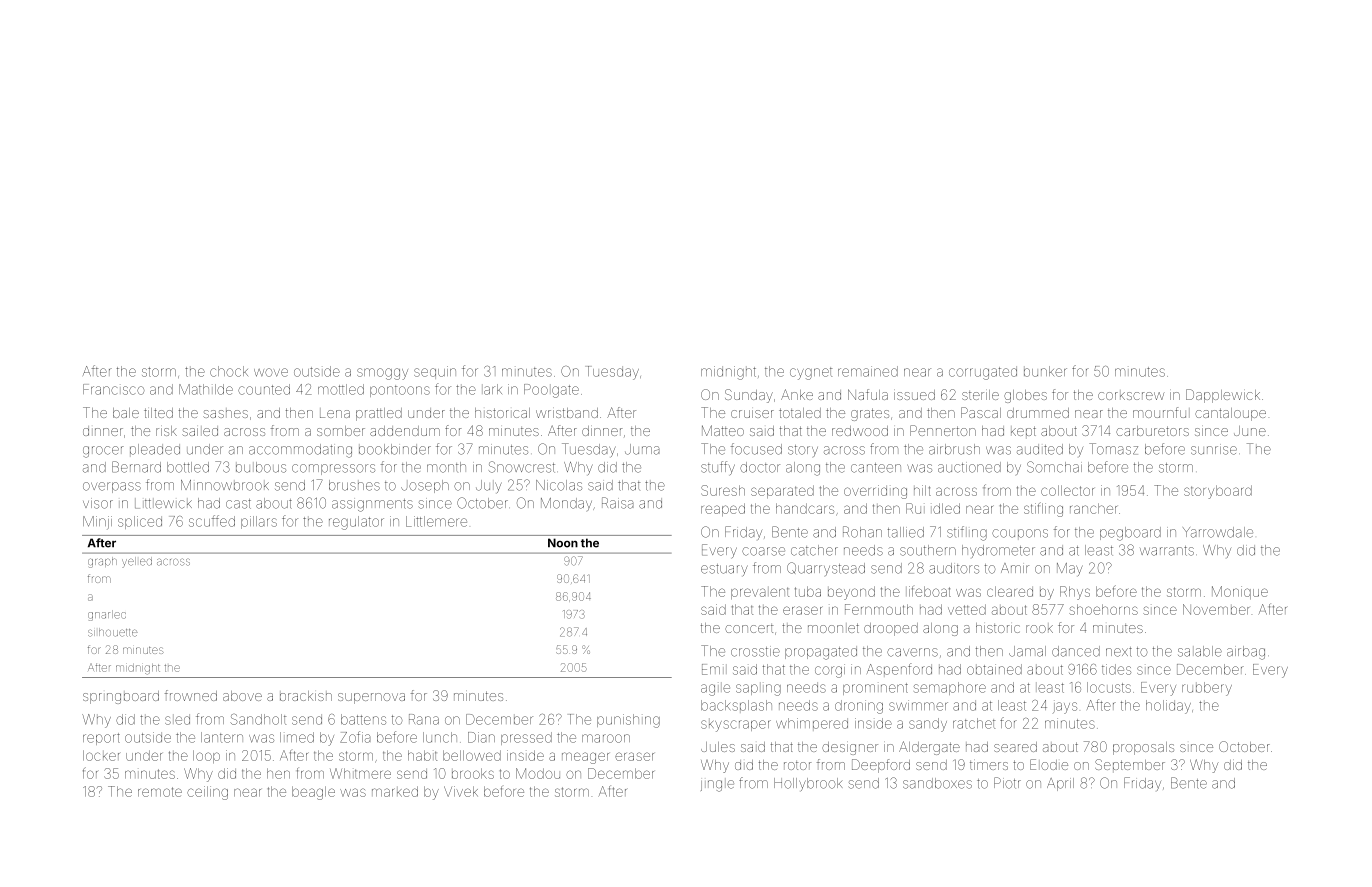  Describe the element at coordinates (989, 765) in the page. I see `timers` at that location.
